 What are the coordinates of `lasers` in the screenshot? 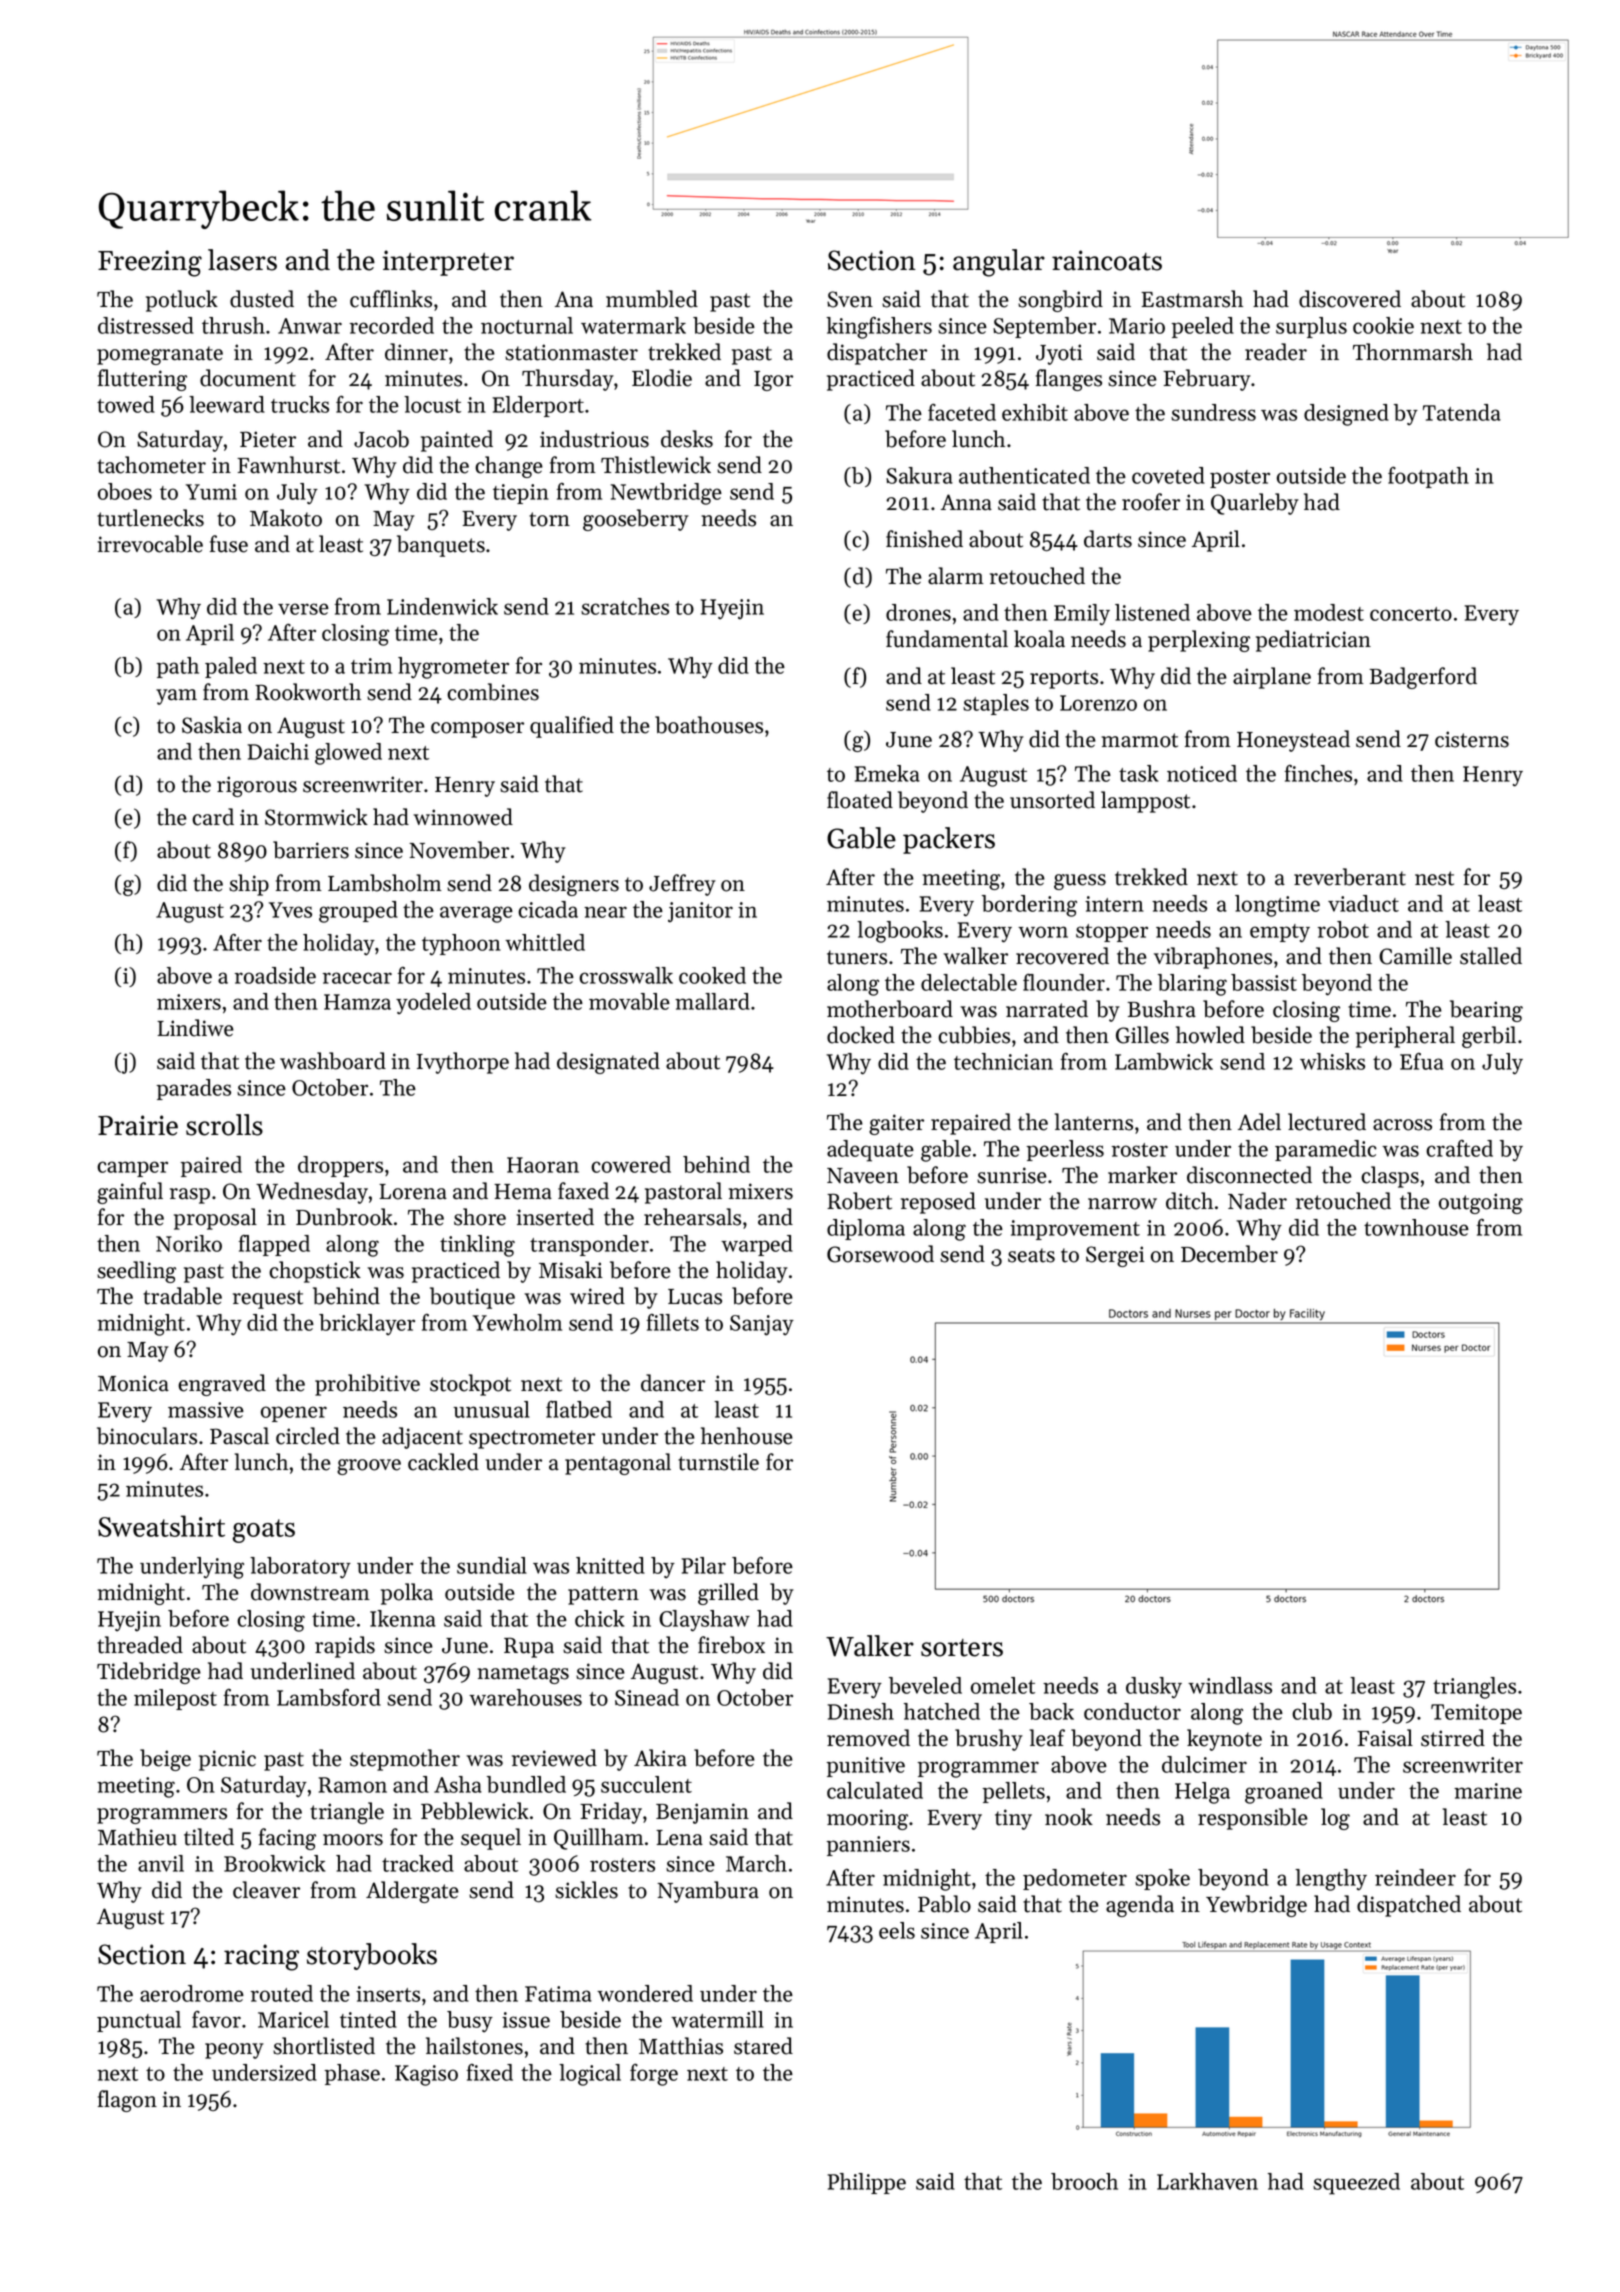 It's located at (242, 260).
